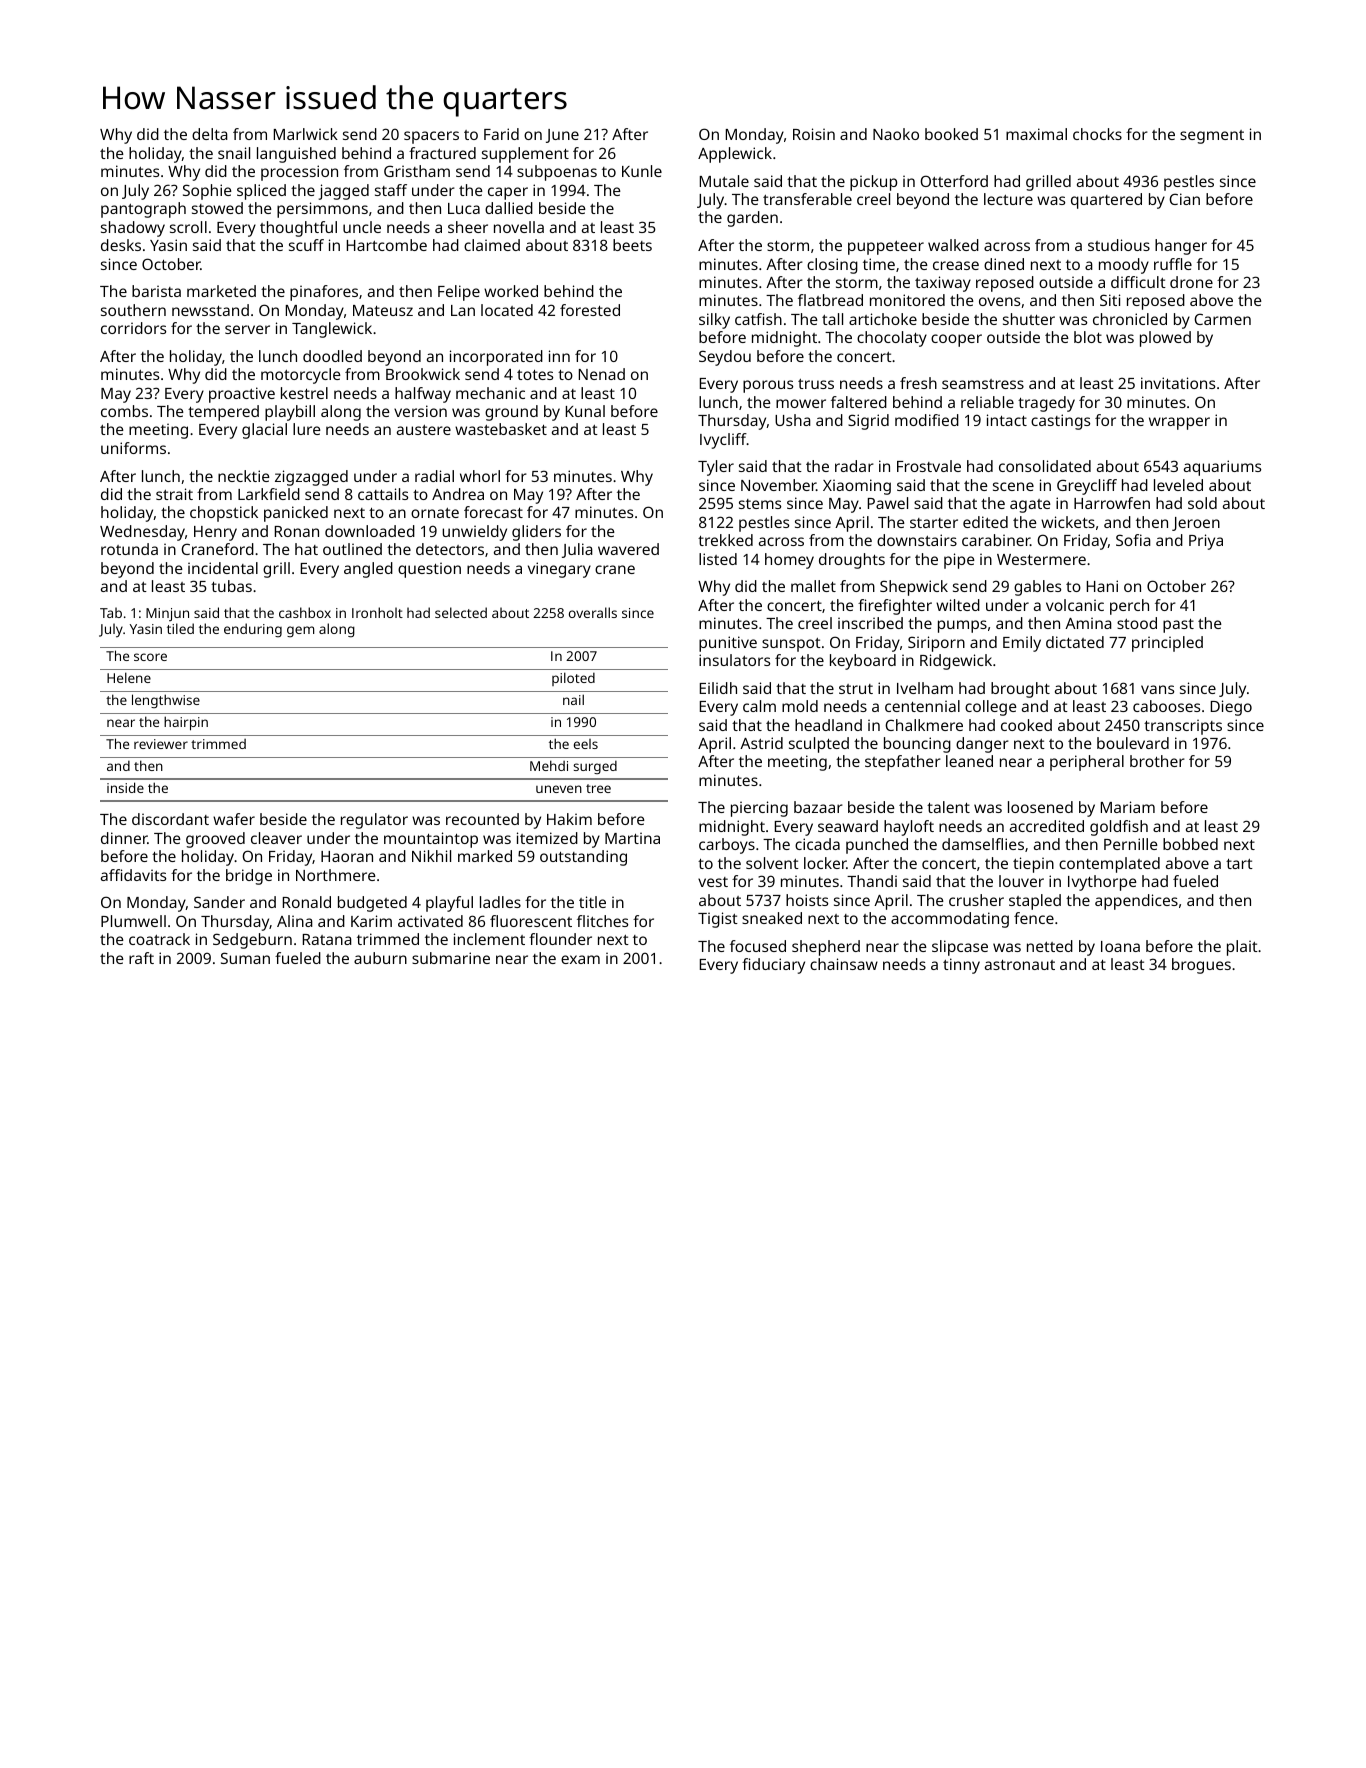 The width and height of the page is (1366, 1768). What do you see at coordinates (252, 941) in the page?
I see `Sedgeburn` at bounding box center [252, 941].
